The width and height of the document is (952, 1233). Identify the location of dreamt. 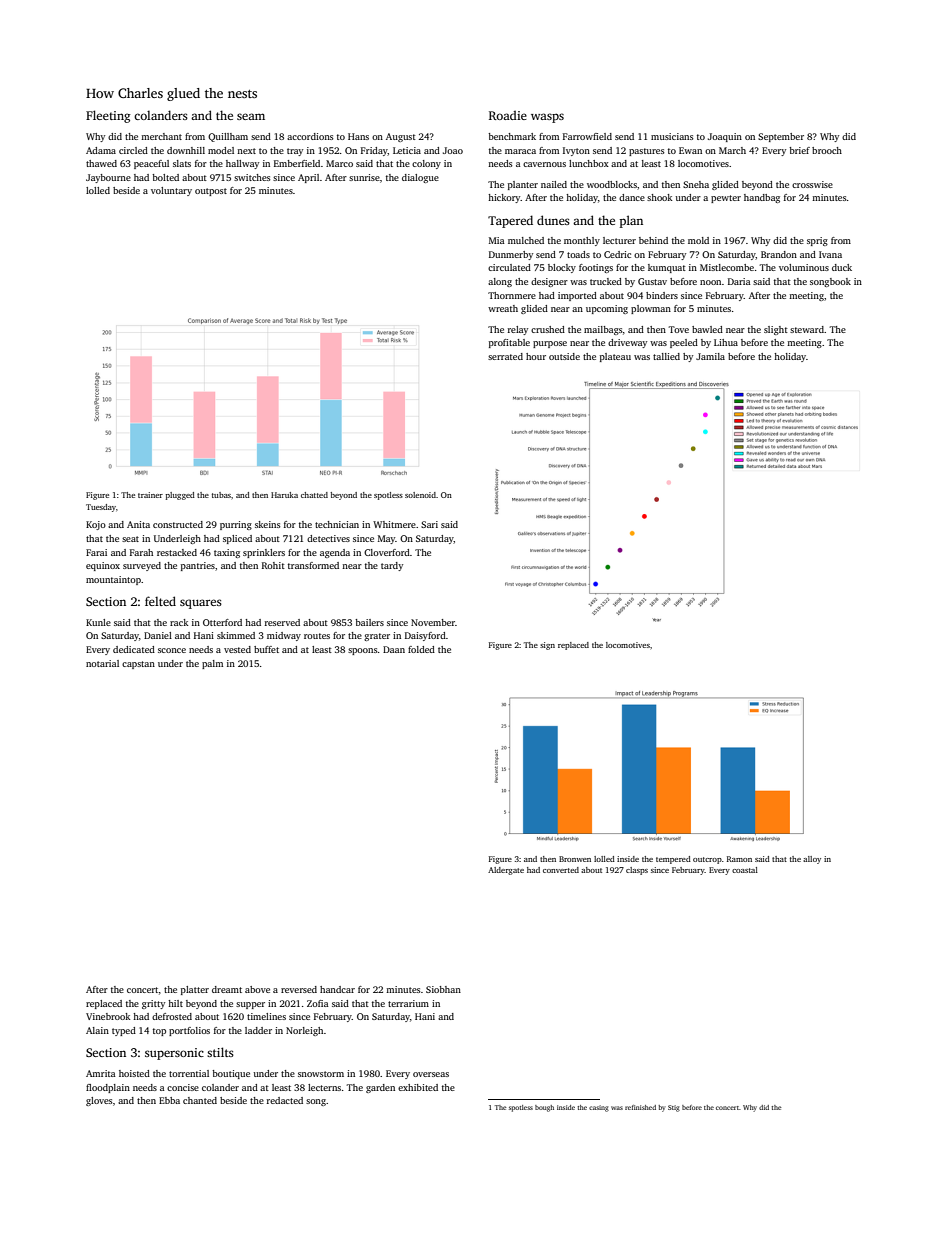
(227, 989).
